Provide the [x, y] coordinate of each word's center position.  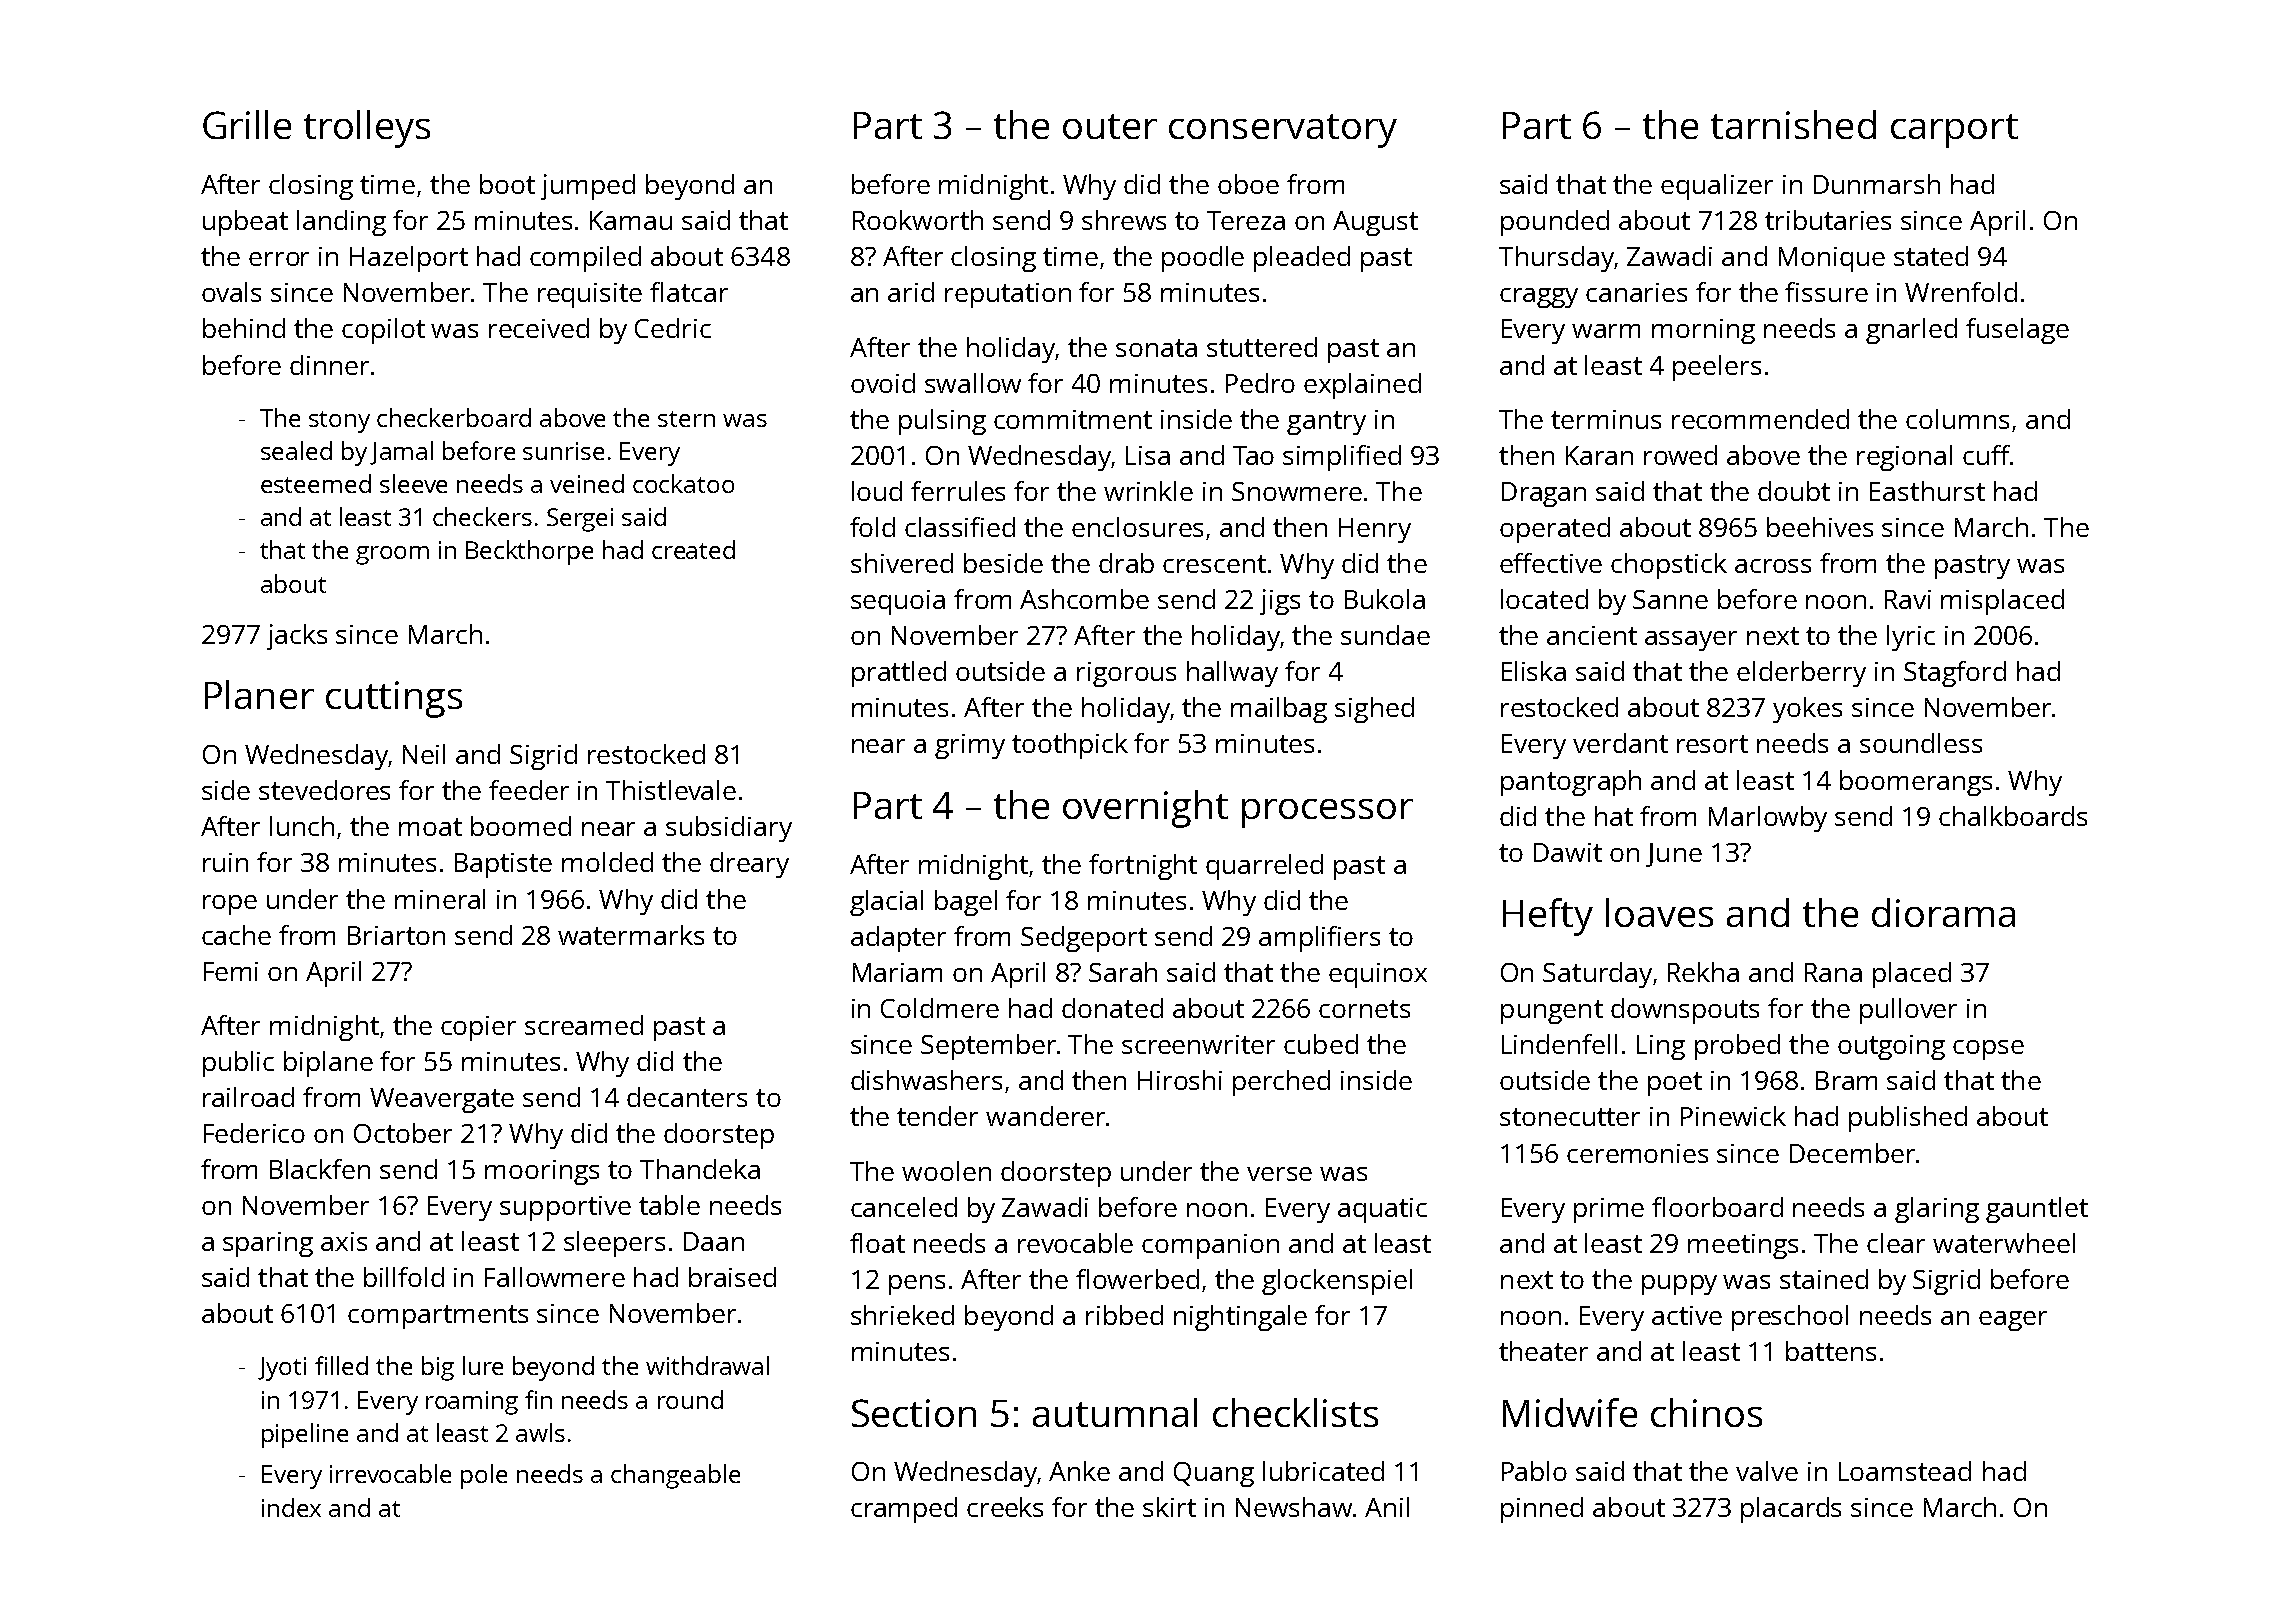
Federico [254, 1133]
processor [1327, 813]
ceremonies [1637, 1153]
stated [1931, 256]
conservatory [1283, 131]
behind [244, 328]
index [291, 1507]
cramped [904, 1510]
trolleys [367, 129]
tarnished [1793, 124]
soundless [1921, 743]
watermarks [631, 935]
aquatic [1382, 1210]
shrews [1124, 220]
